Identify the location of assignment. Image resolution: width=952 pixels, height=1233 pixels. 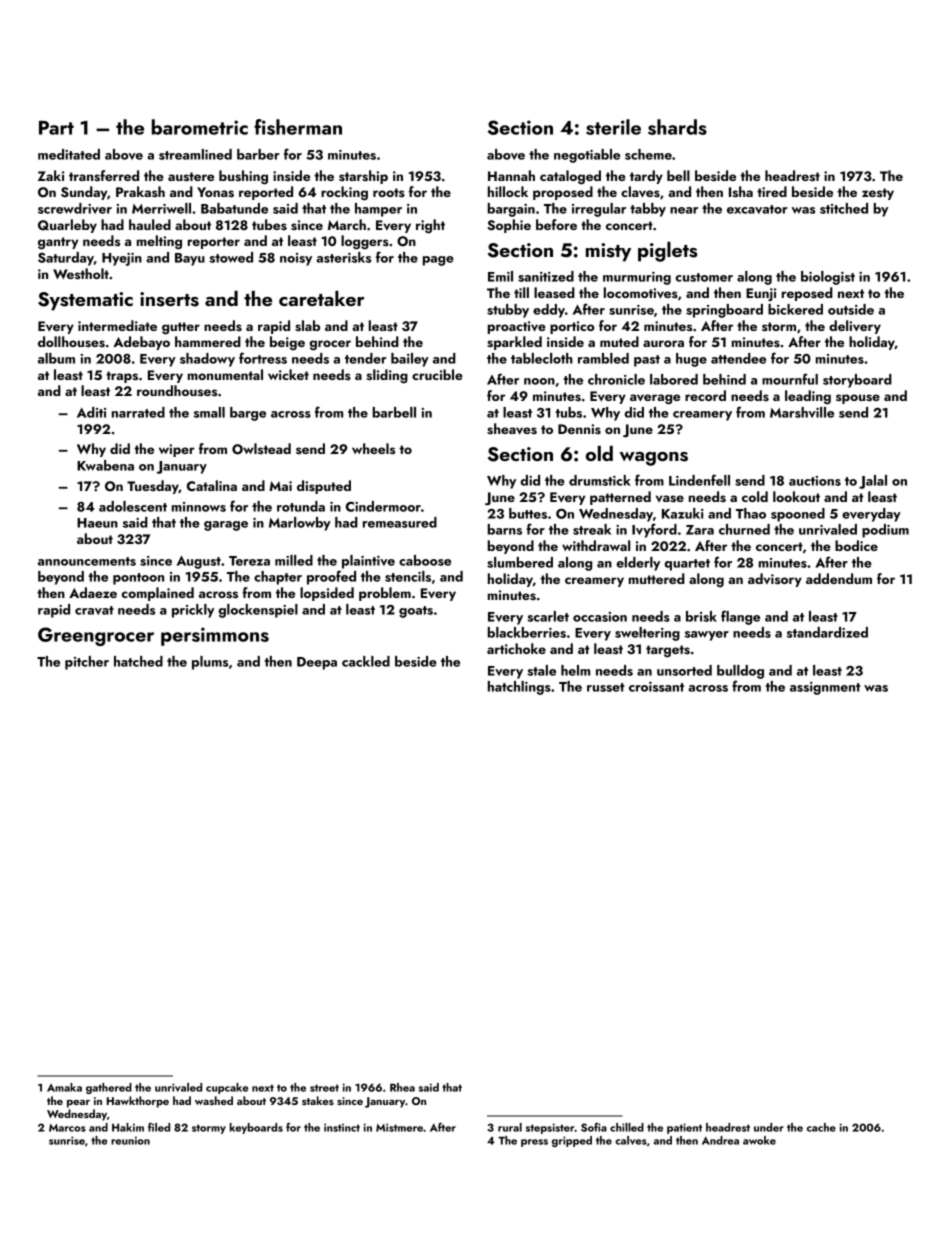
(825, 688).
